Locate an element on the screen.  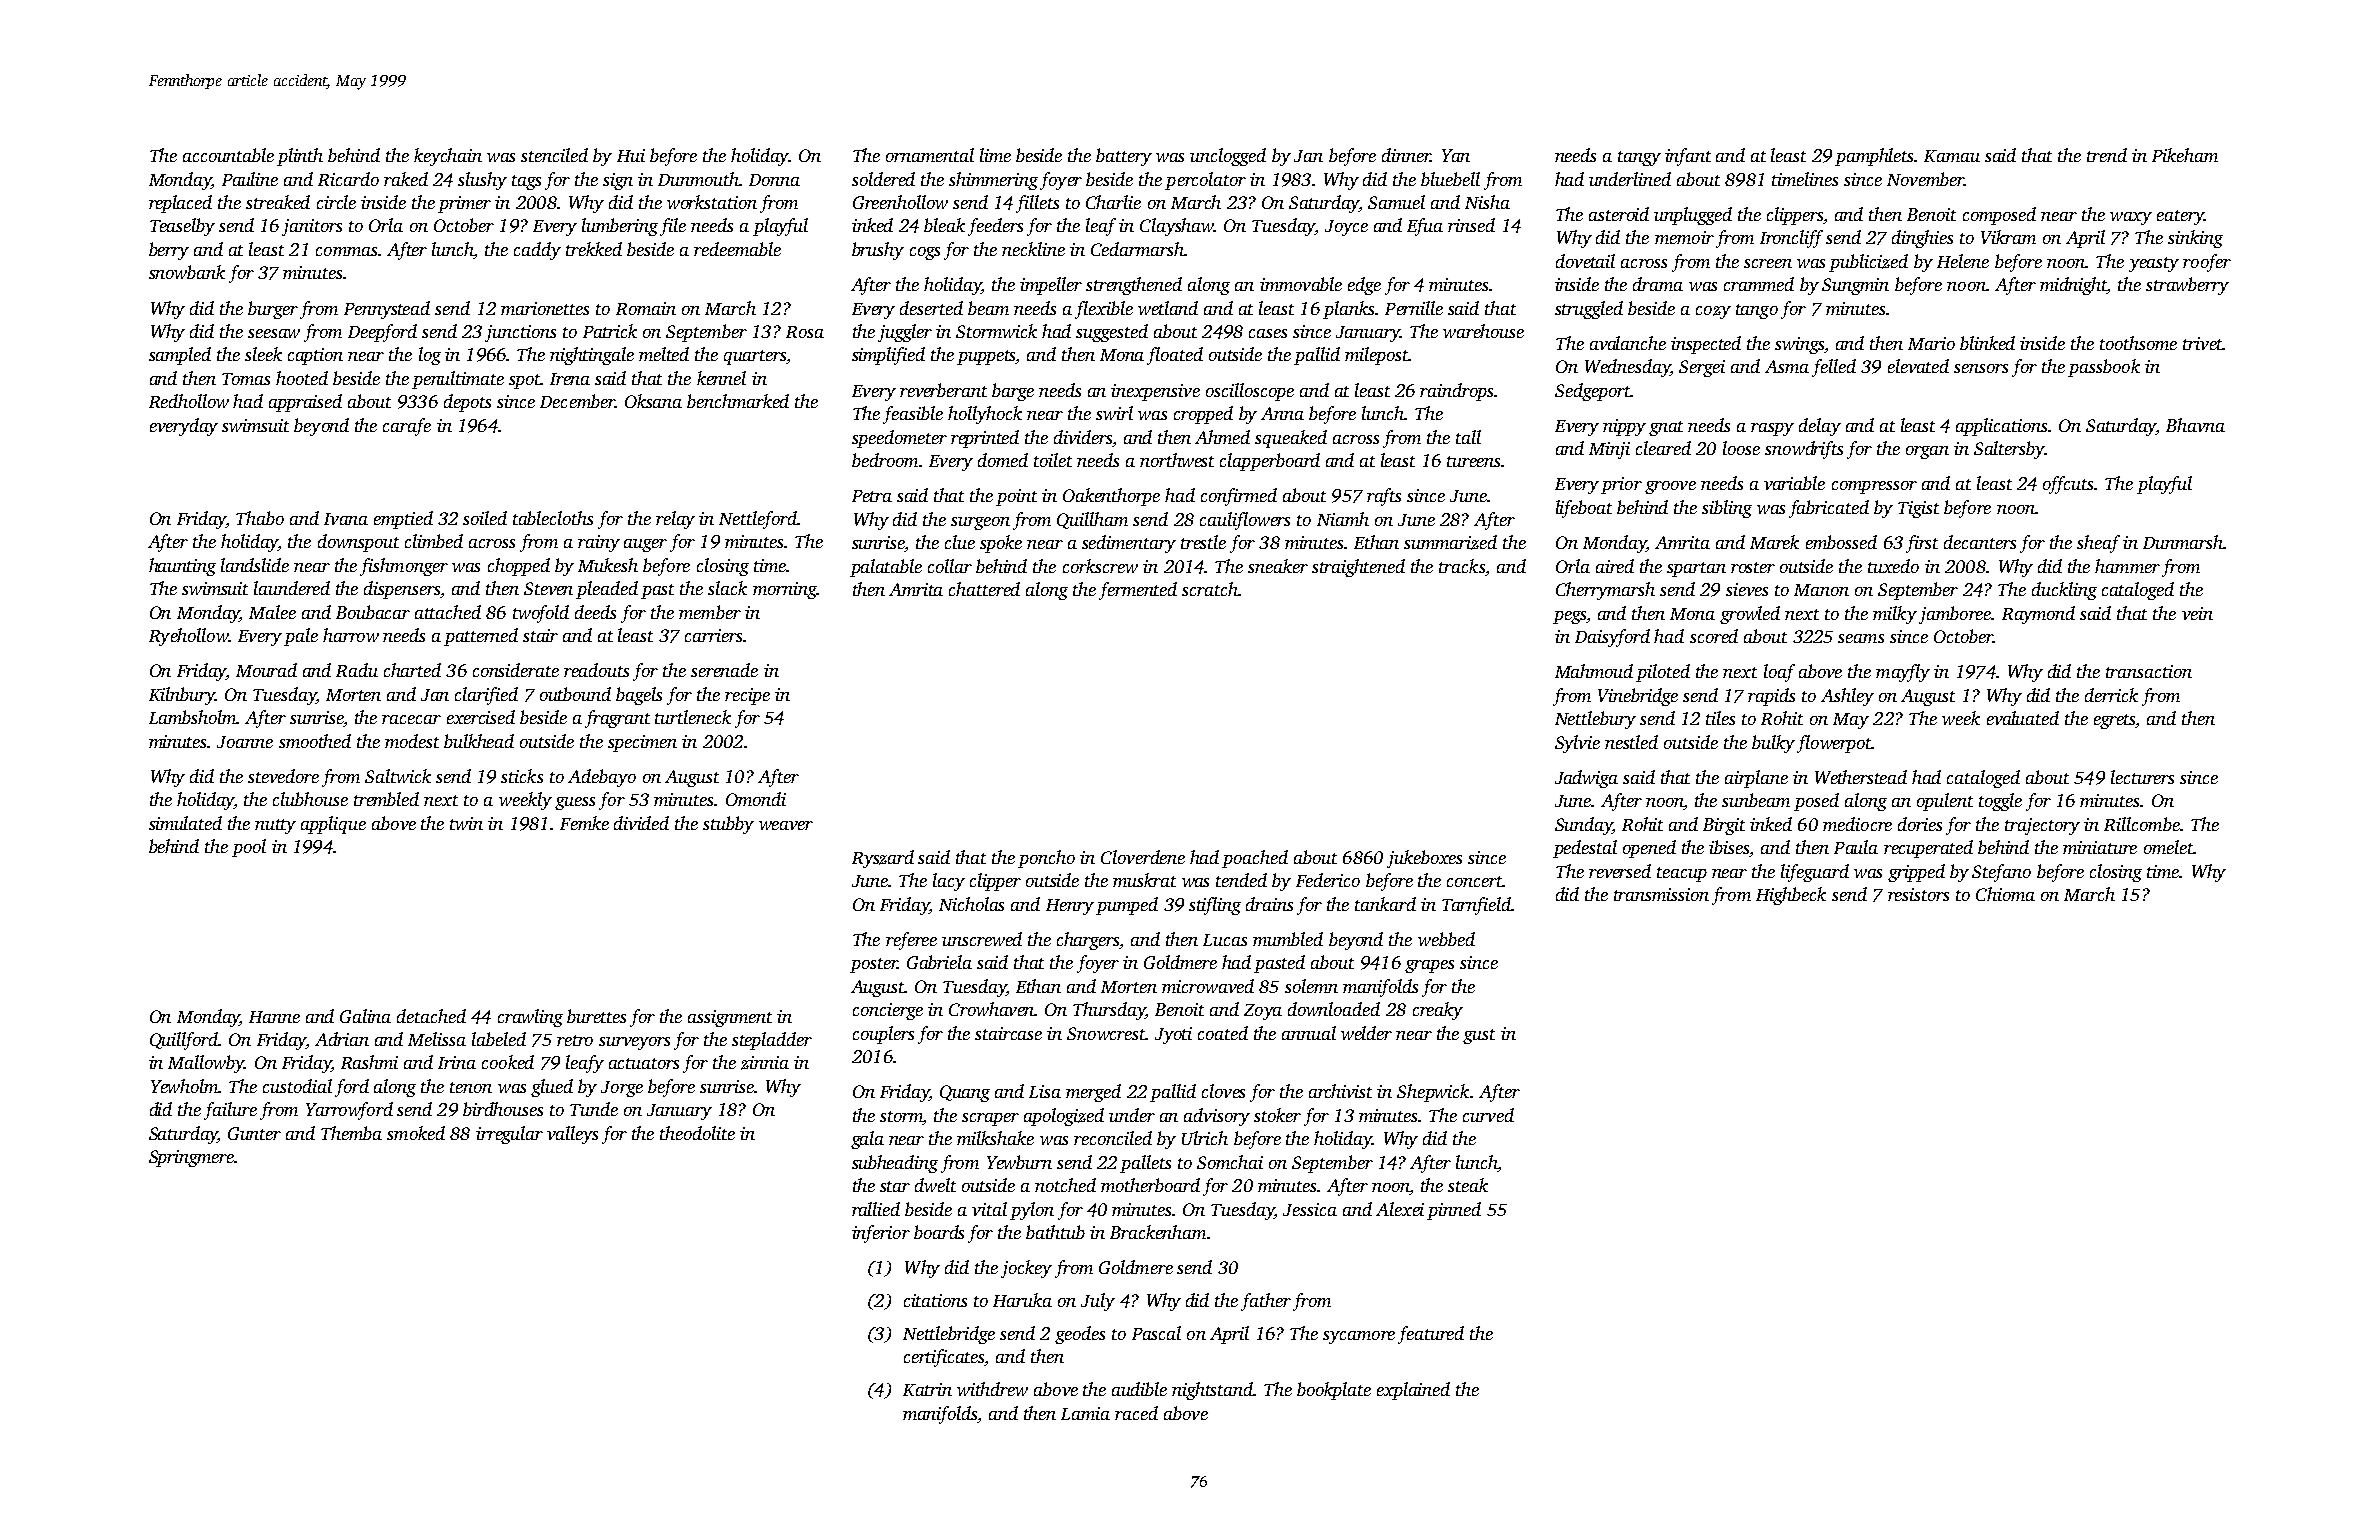
Hui is located at coordinates (631, 155).
